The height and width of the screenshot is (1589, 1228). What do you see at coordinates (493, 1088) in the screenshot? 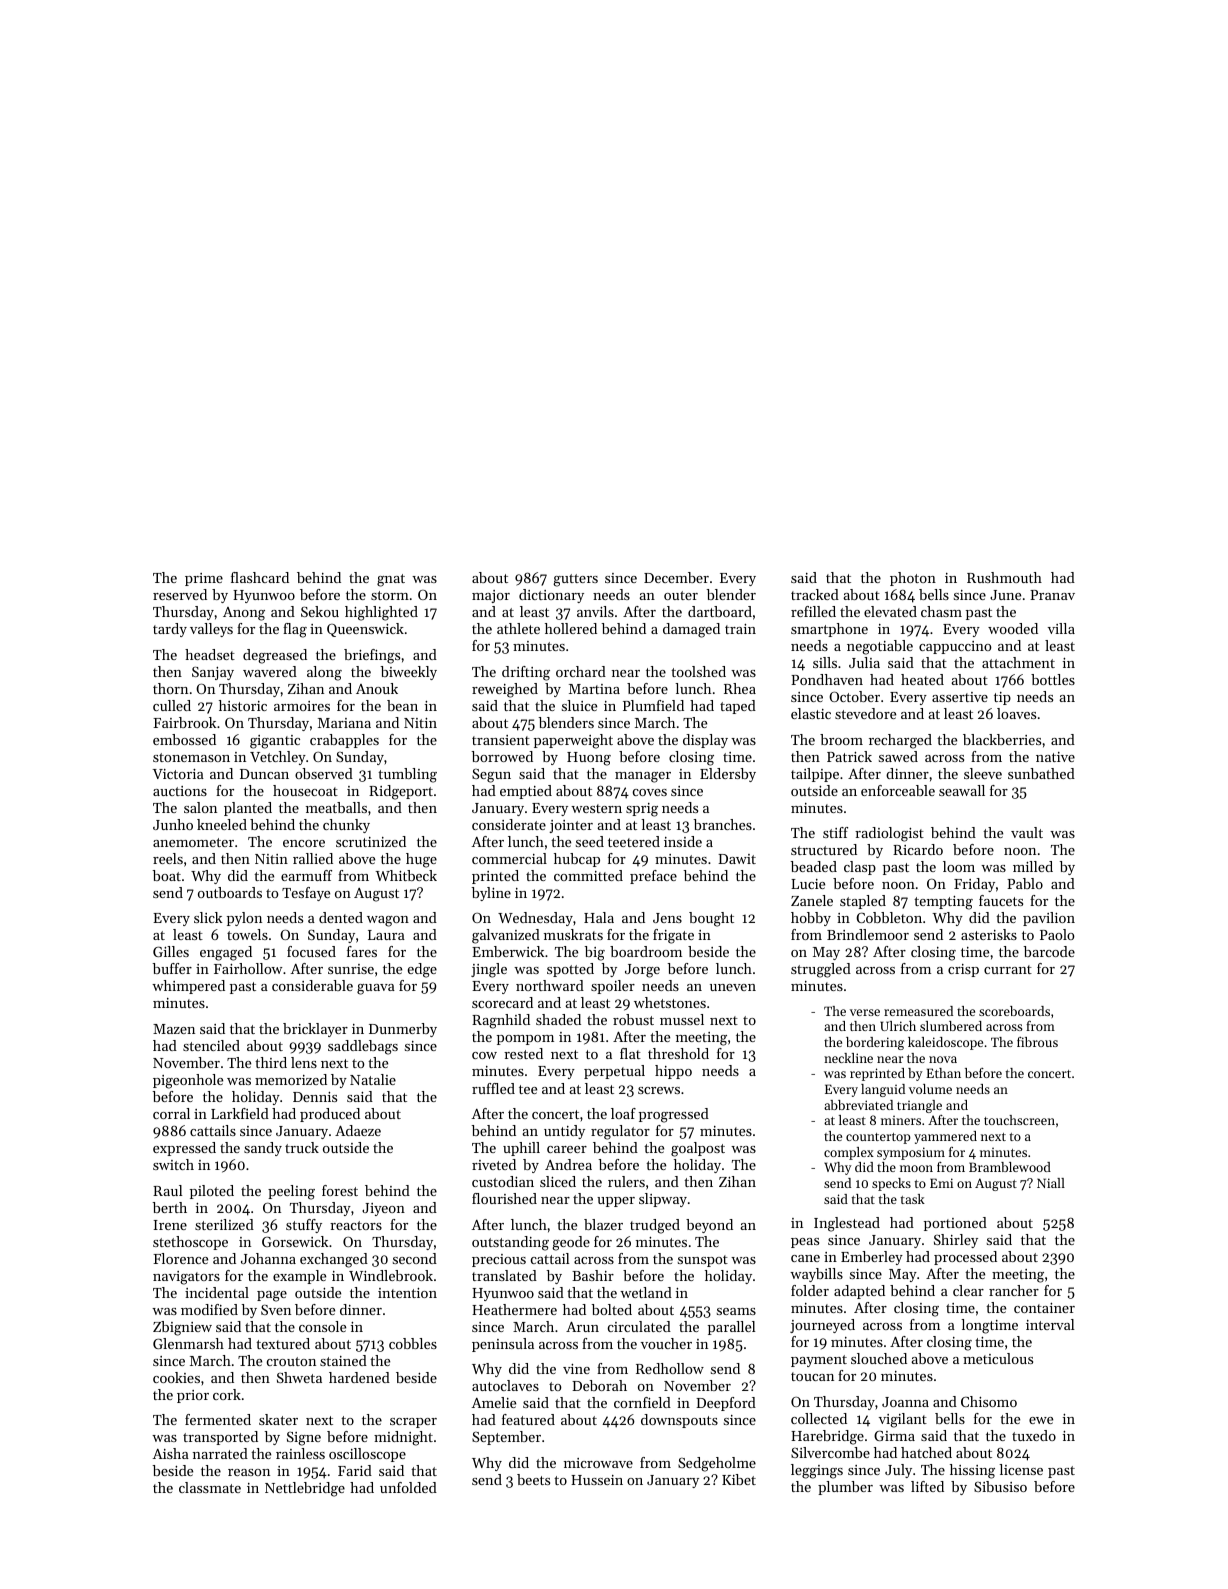
I see `ruffled` at bounding box center [493, 1088].
